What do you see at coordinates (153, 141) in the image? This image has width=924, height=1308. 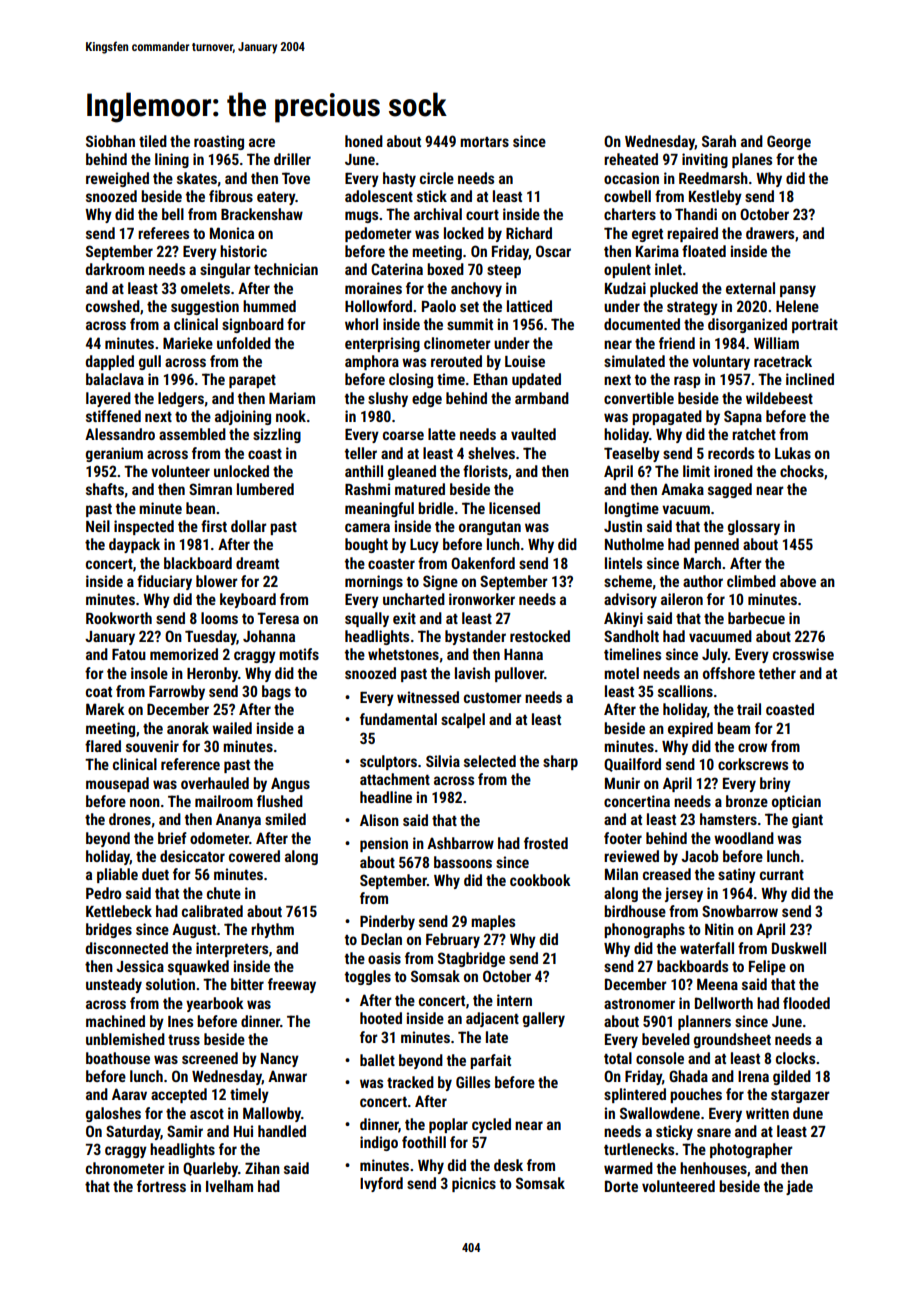 I see `tiled` at bounding box center [153, 141].
